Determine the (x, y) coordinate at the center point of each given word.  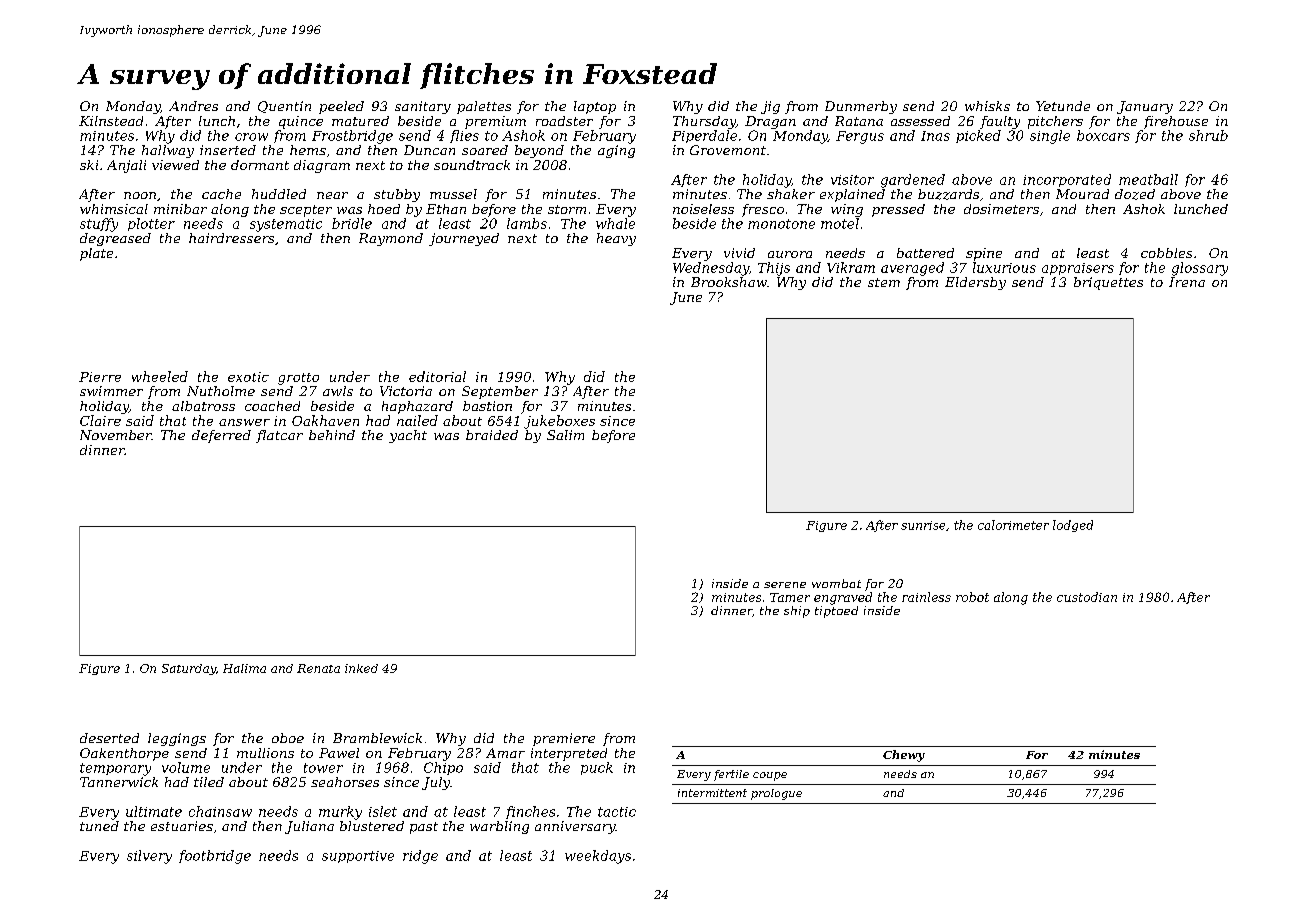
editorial (437, 376)
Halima (244, 668)
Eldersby (975, 283)
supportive (358, 857)
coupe (770, 776)
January (1145, 107)
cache (221, 194)
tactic (617, 812)
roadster (564, 121)
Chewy (904, 756)
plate (96, 254)
